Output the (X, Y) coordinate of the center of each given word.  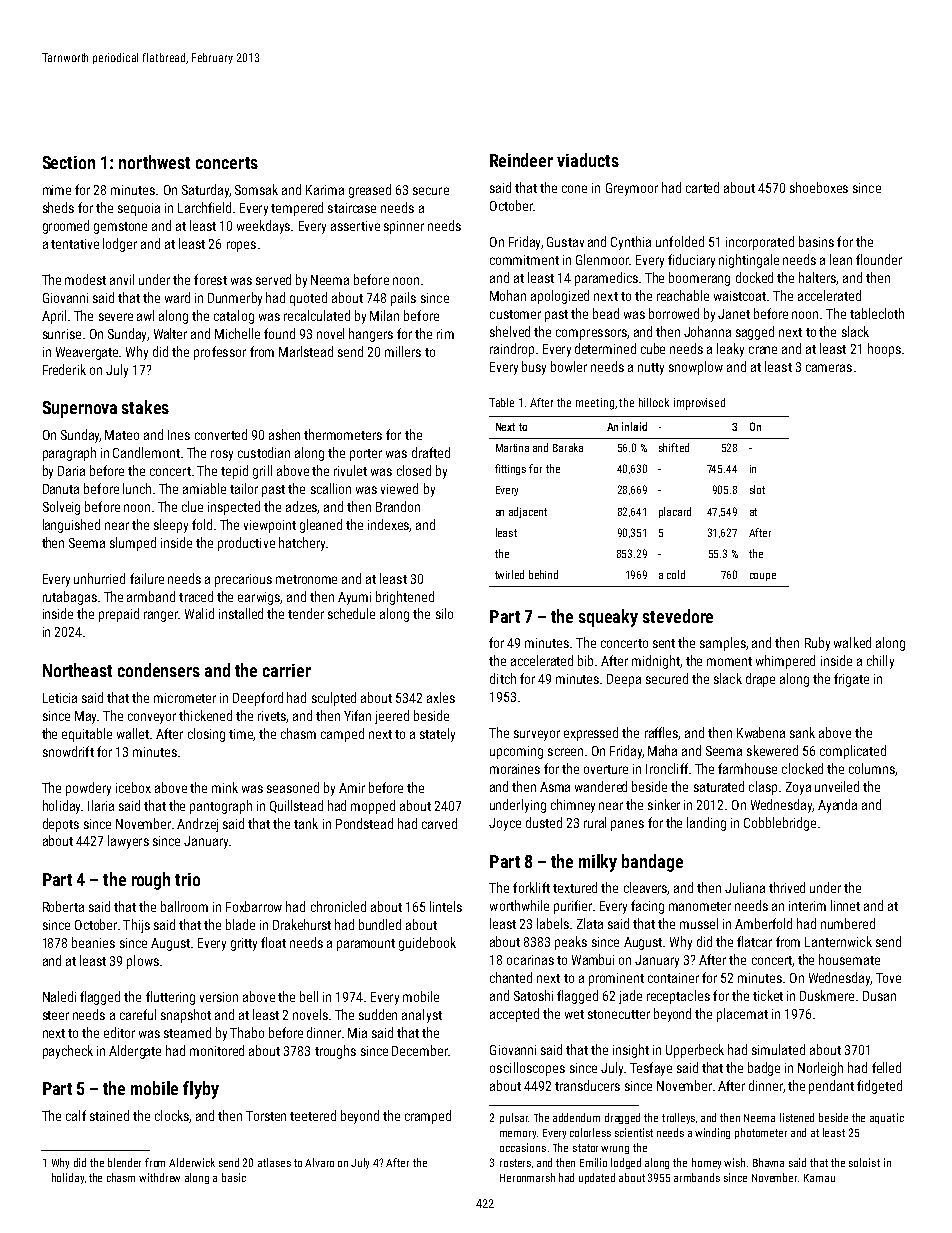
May (85, 717)
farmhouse (747, 768)
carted (702, 187)
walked (852, 642)
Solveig (61, 508)
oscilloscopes (527, 1069)
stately (437, 735)
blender (124, 1162)
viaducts (588, 160)
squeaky (608, 618)
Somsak (256, 189)
